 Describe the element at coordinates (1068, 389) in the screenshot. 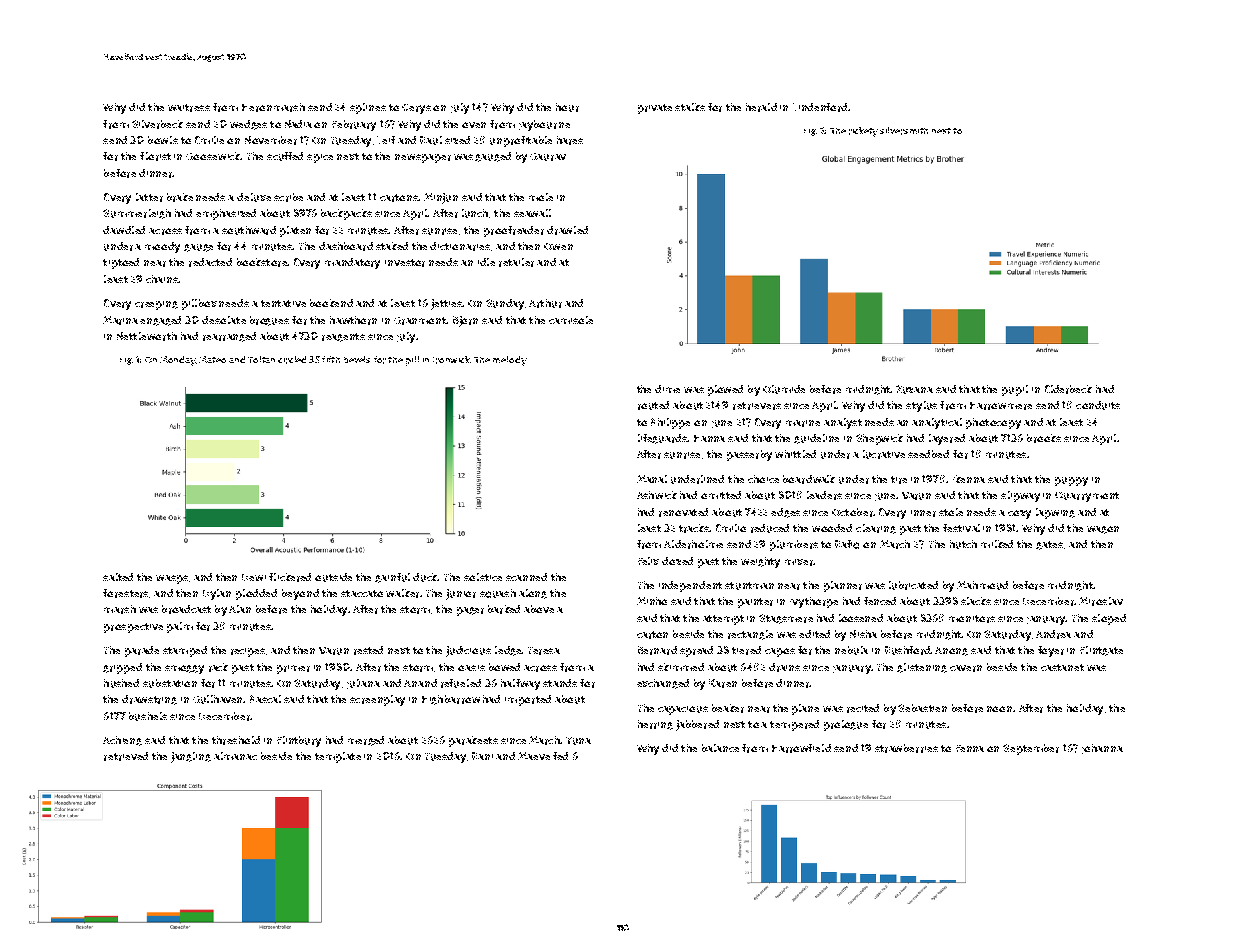

I see `Elderbeck` at that location.
